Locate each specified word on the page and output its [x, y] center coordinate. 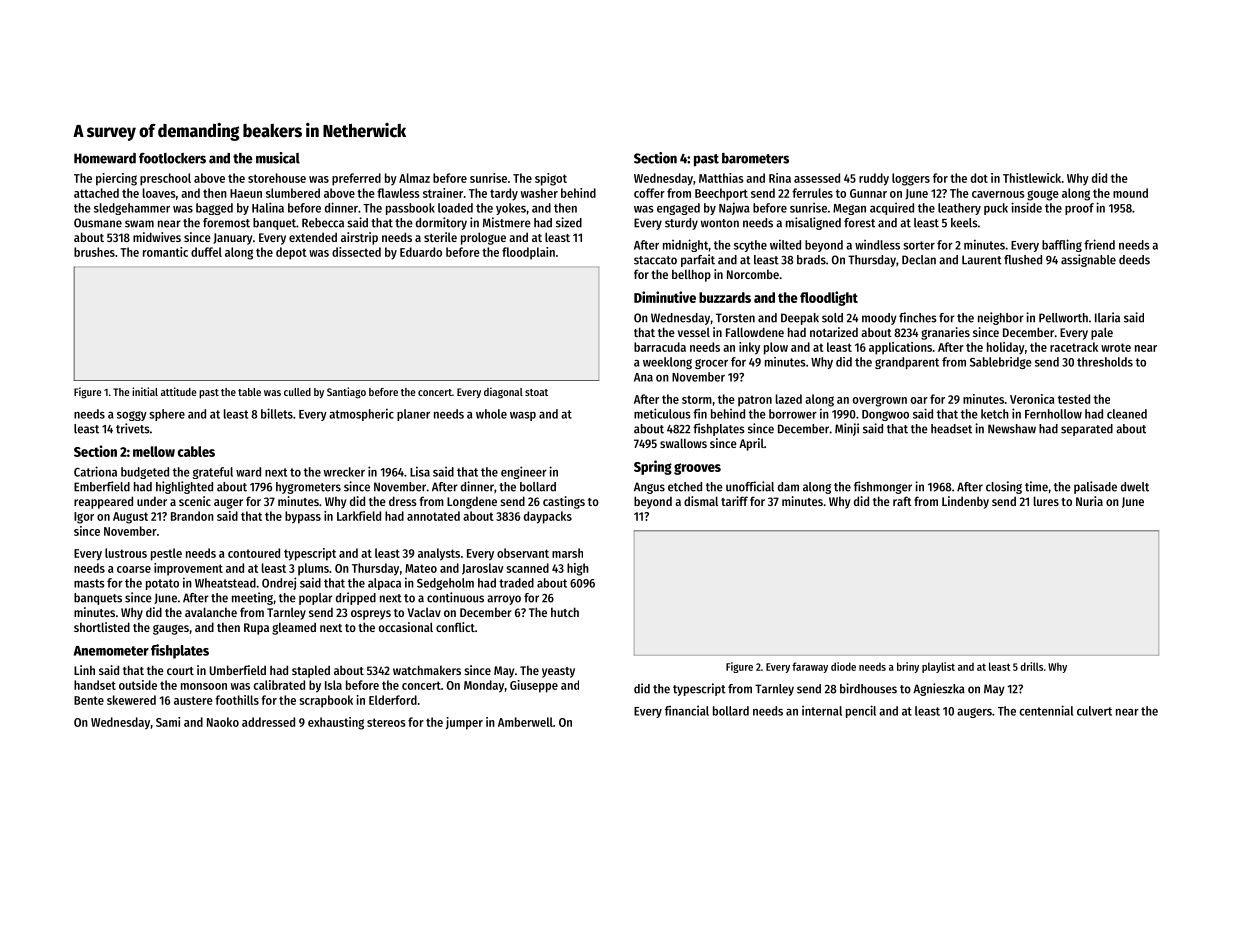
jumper [464, 723]
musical [278, 158]
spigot [551, 179]
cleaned [1127, 414]
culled [297, 392]
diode [843, 666]
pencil [861, 711]
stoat [536, 392]
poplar [316, 599]
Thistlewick [1032, 178]
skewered [131, 700]
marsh [567, 553]
